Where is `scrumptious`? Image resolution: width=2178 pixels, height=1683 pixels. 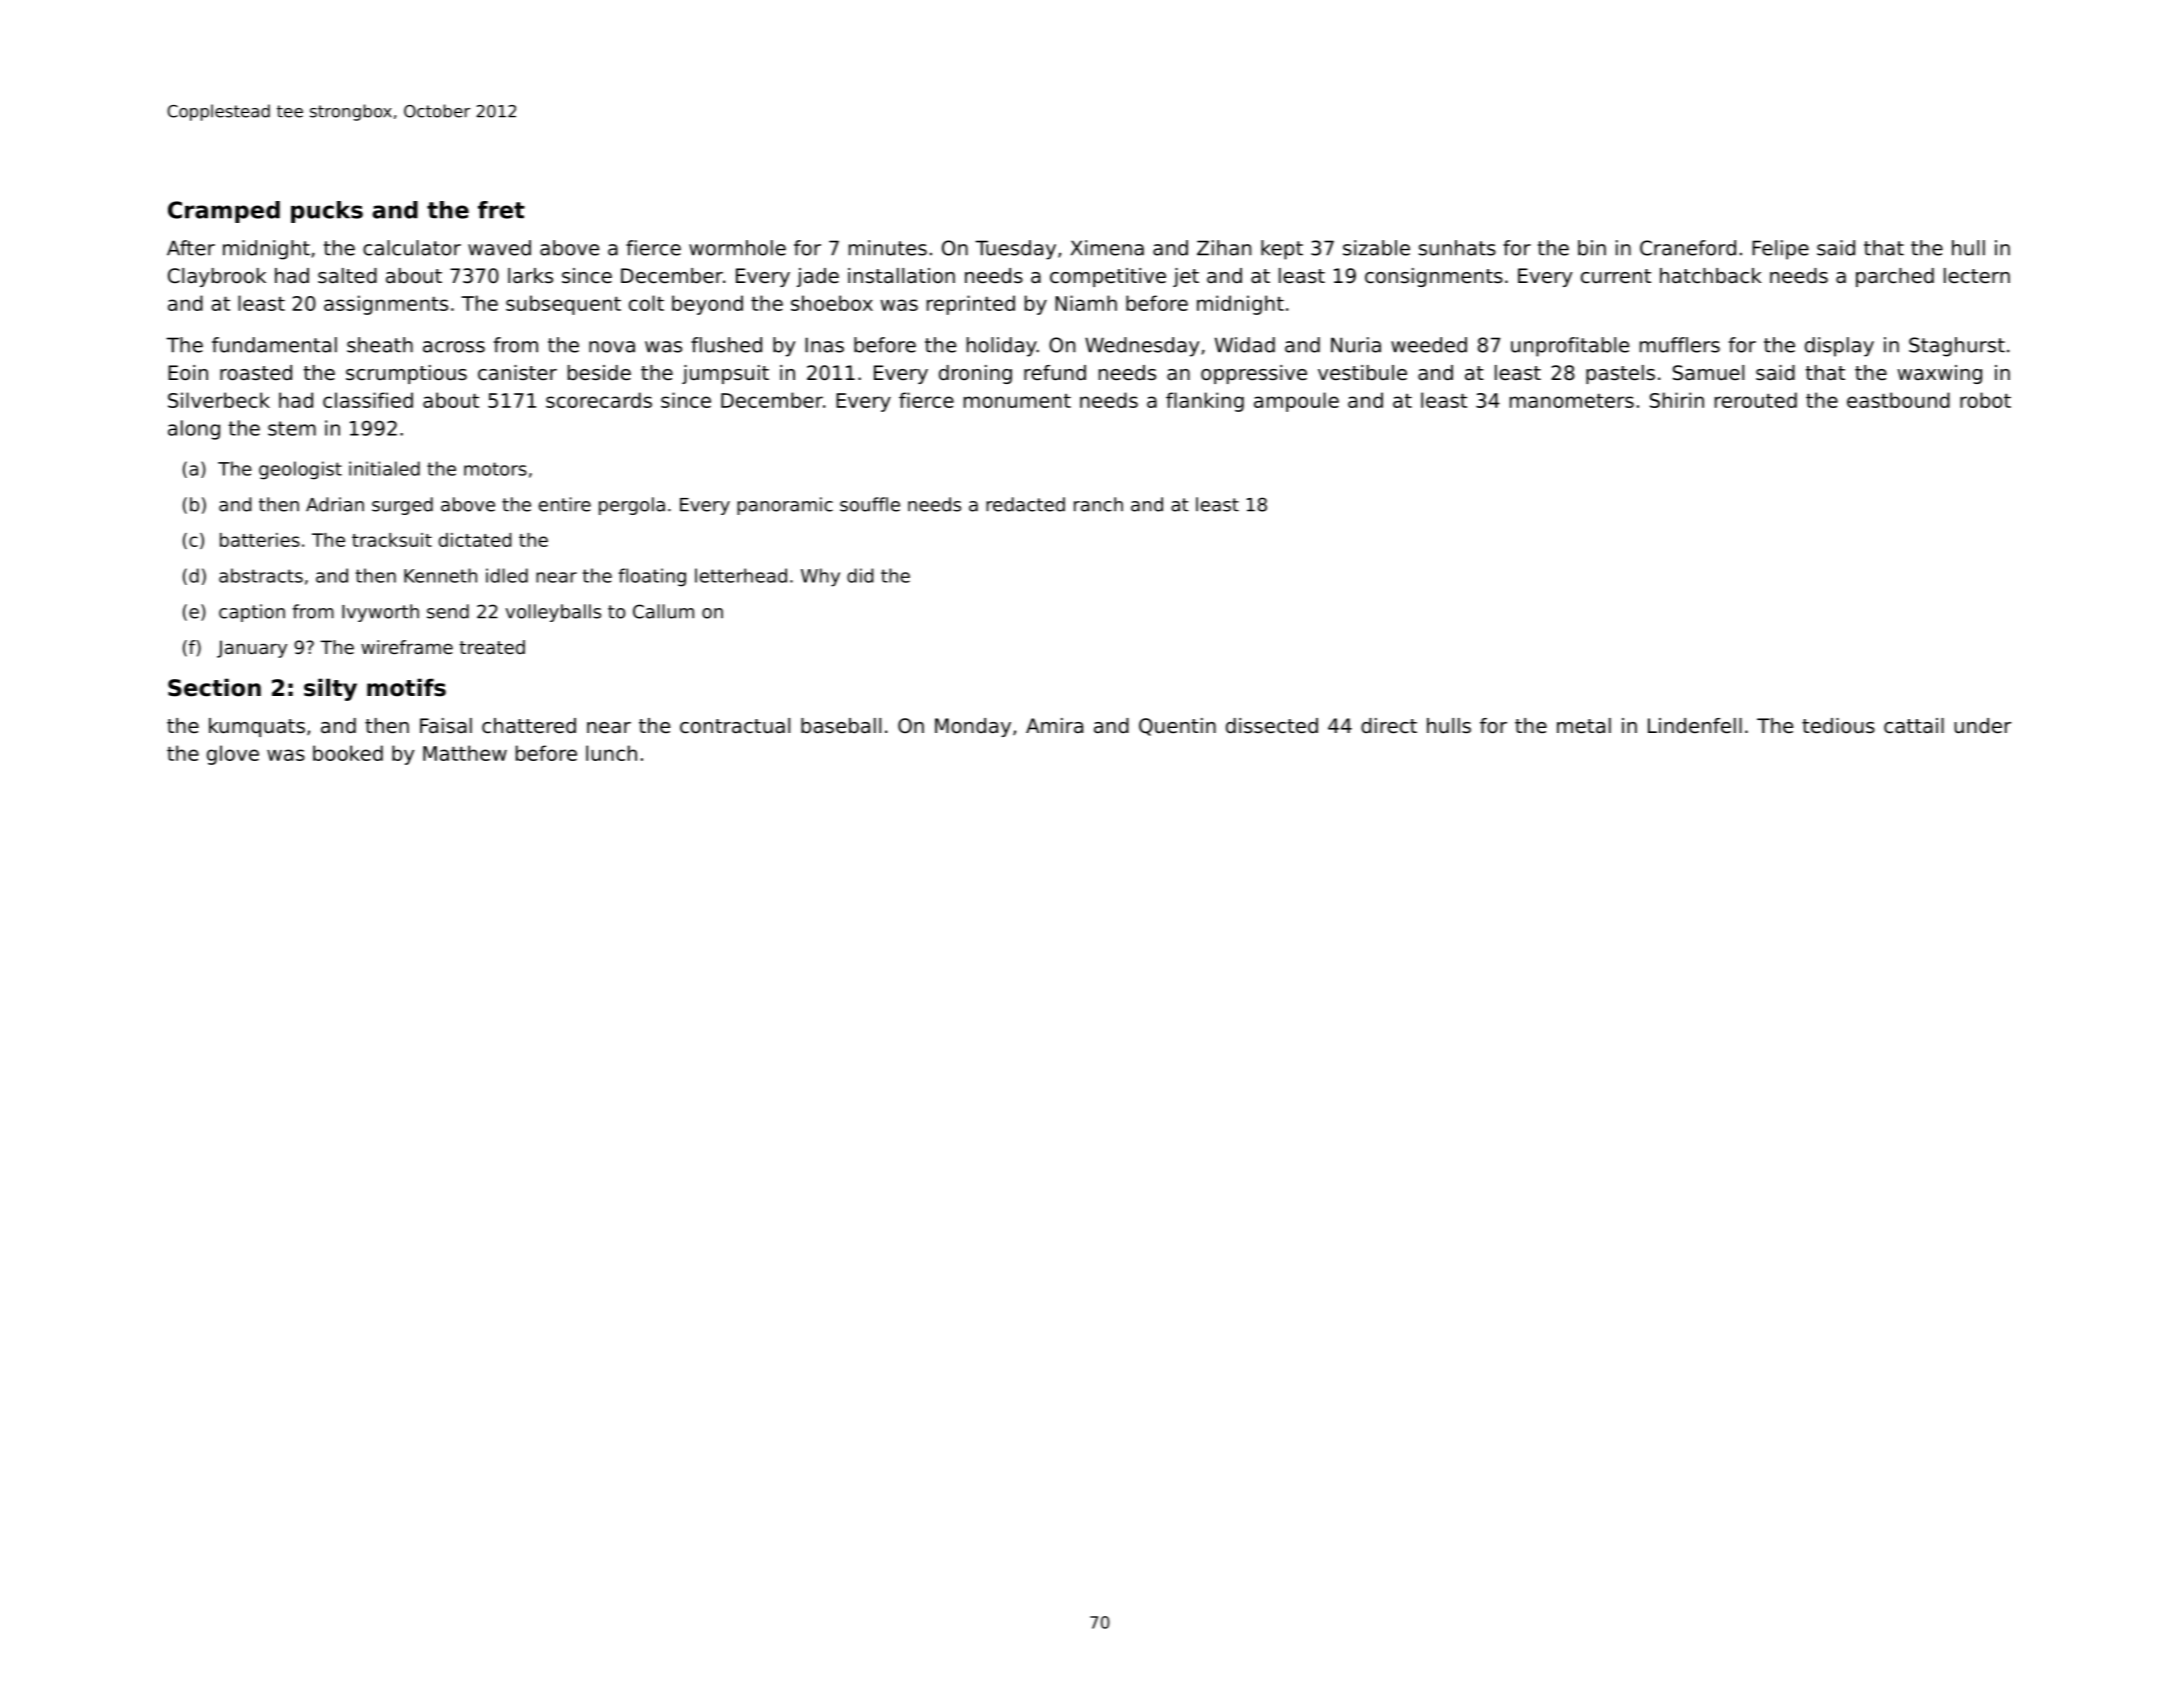 scrumptious is located at coordinates (406, 374).
